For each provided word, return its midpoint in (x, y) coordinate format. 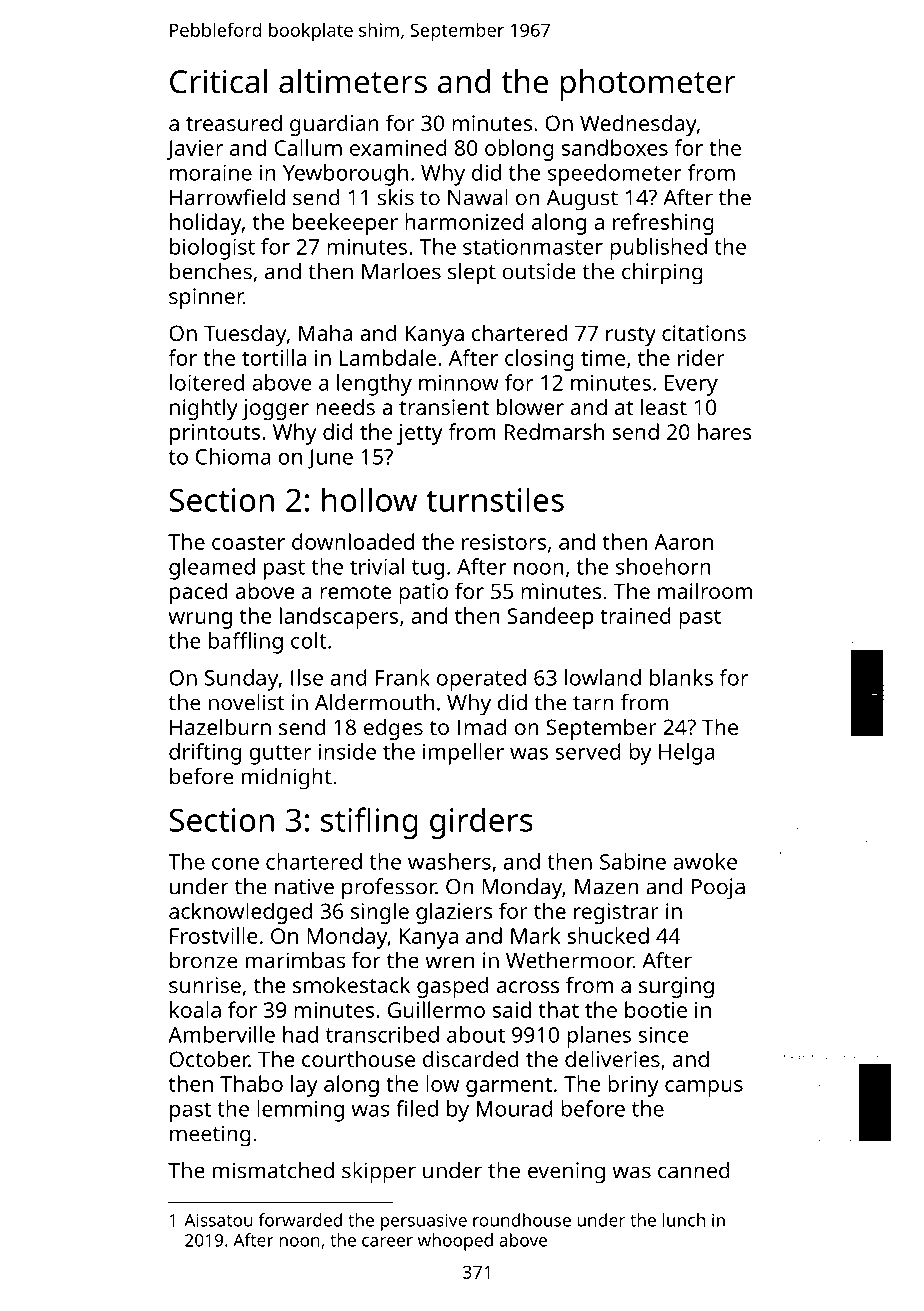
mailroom (705, 590)
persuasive (424, 1222)
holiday (206, 224)
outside (539, 271)
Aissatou (218, 1220)
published (658, 249)
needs (345, 406)
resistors (504, 542)
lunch (683, 1220)
